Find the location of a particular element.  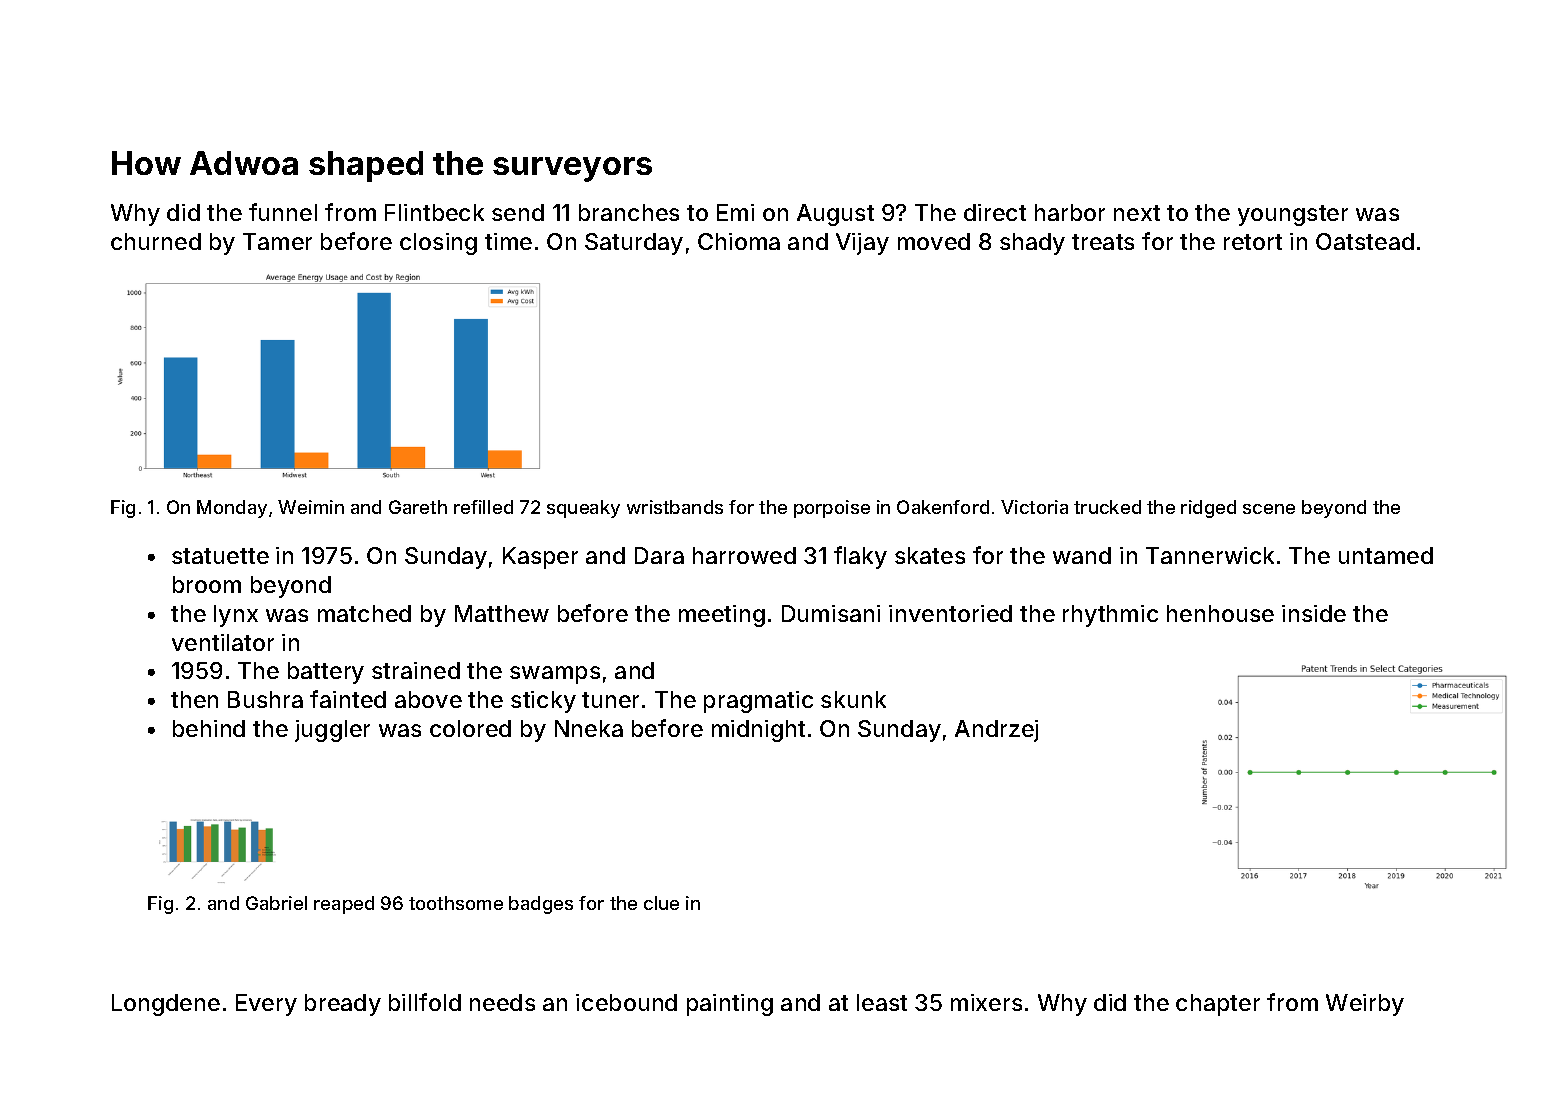

branches is located at coordinates (629, 212).
